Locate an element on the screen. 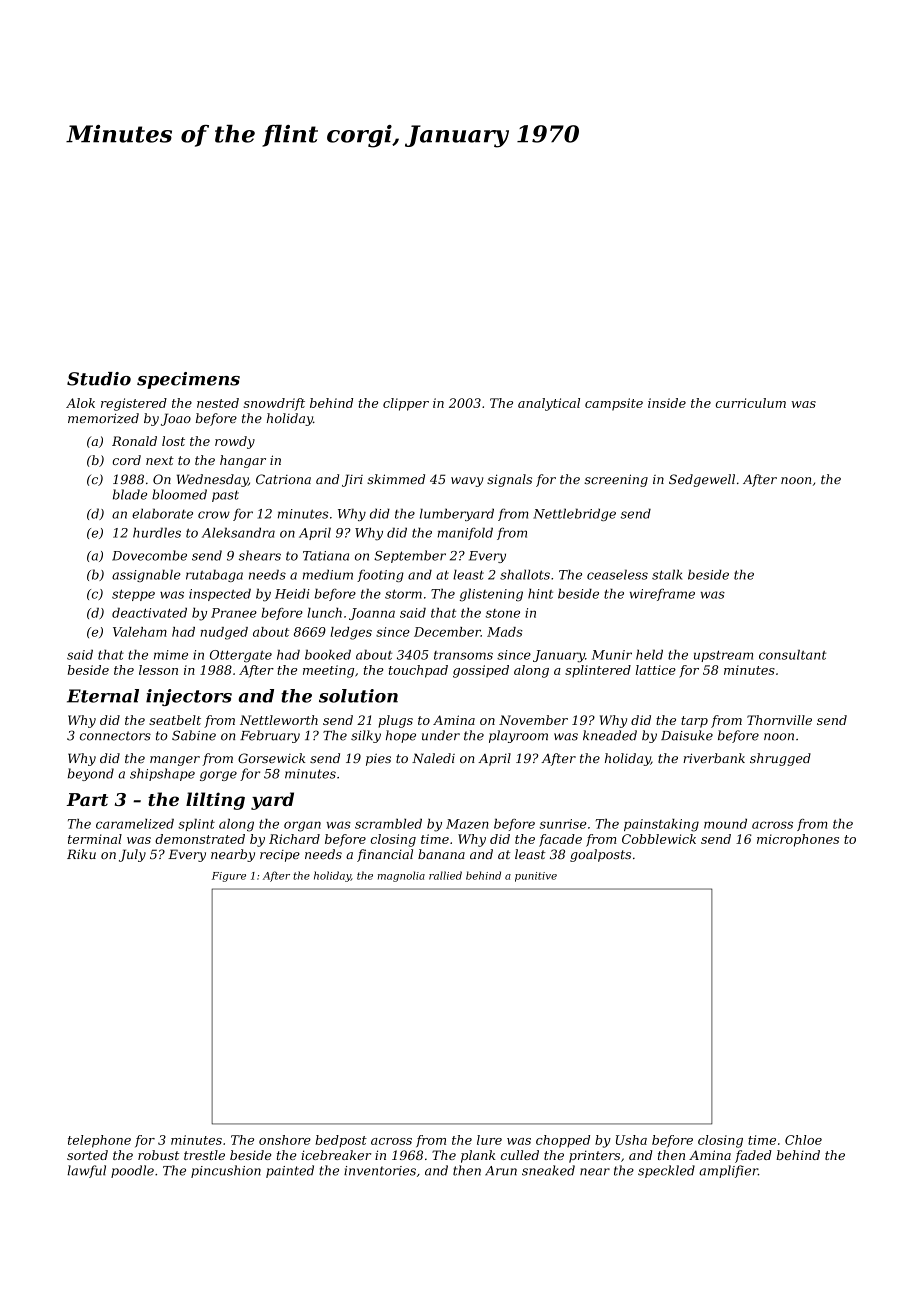 Image resolution: width=924 pixels, height=1308 pixels. rallied is located at coordinates (445, 875).
